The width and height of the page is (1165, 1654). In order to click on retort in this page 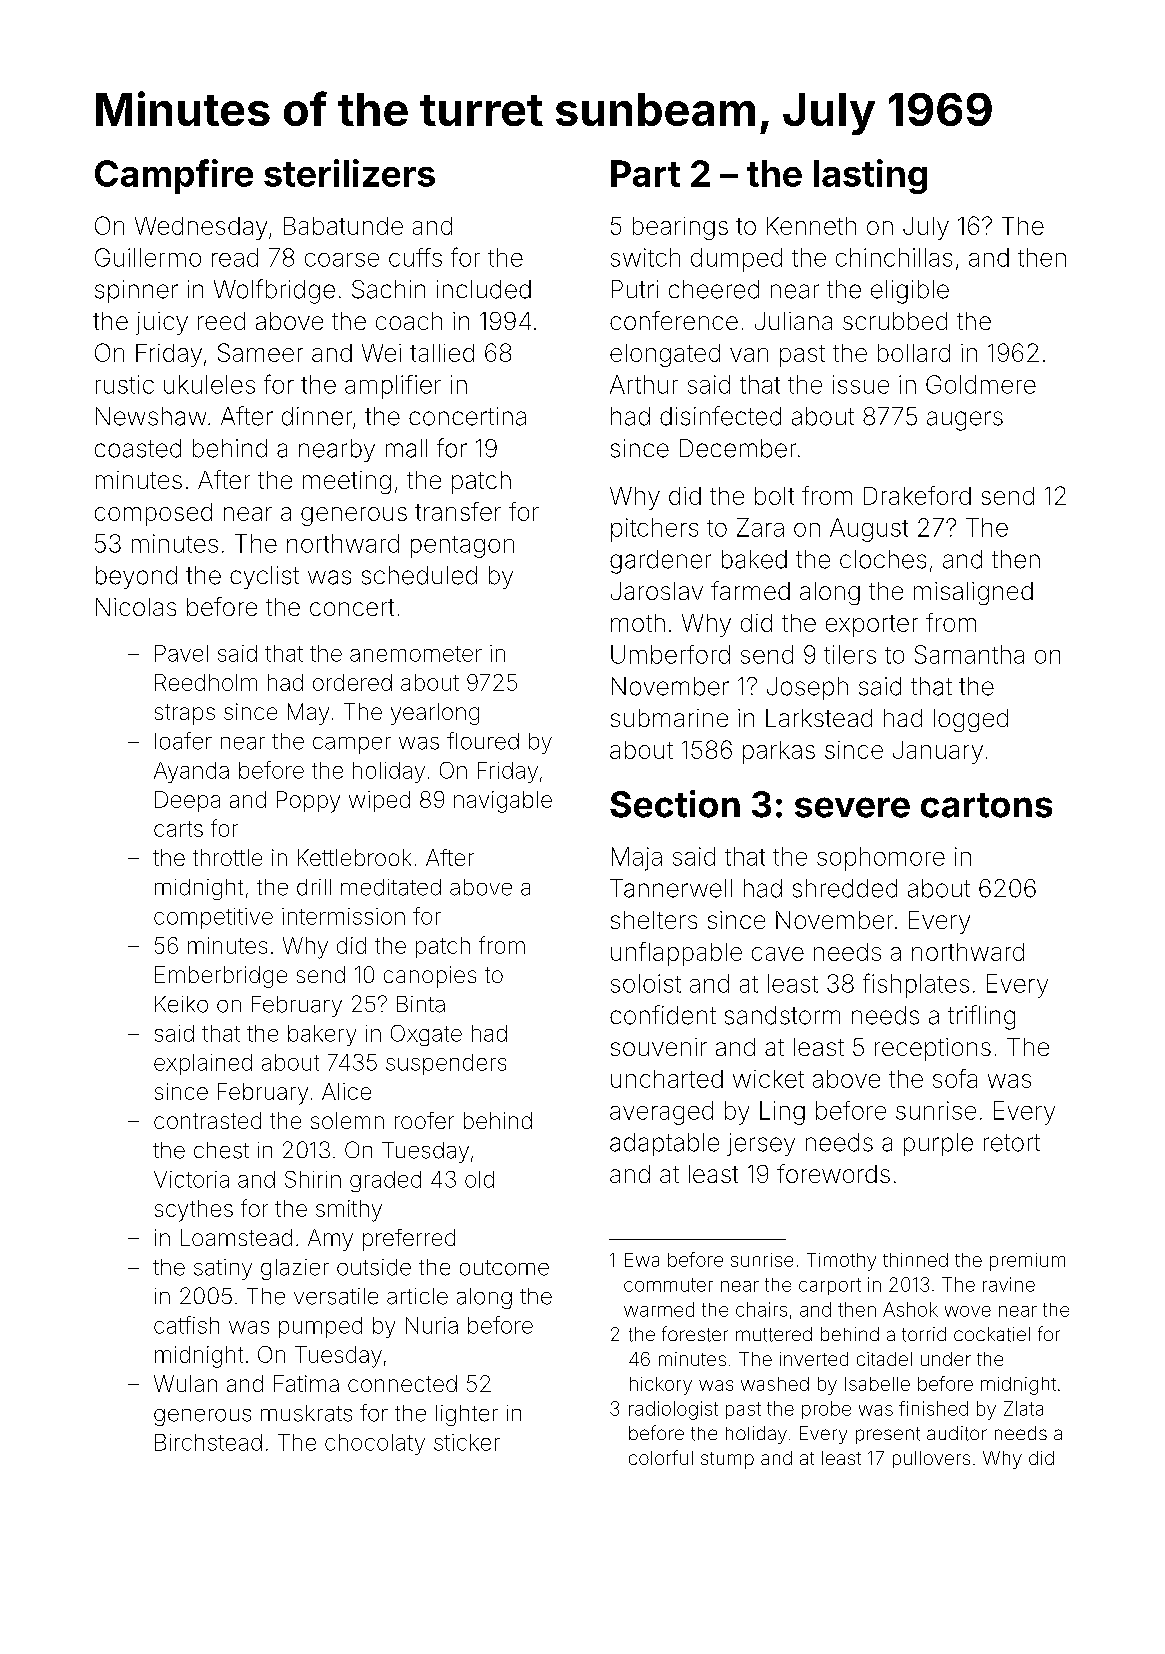, I will do `click(1012, 1143)`.
